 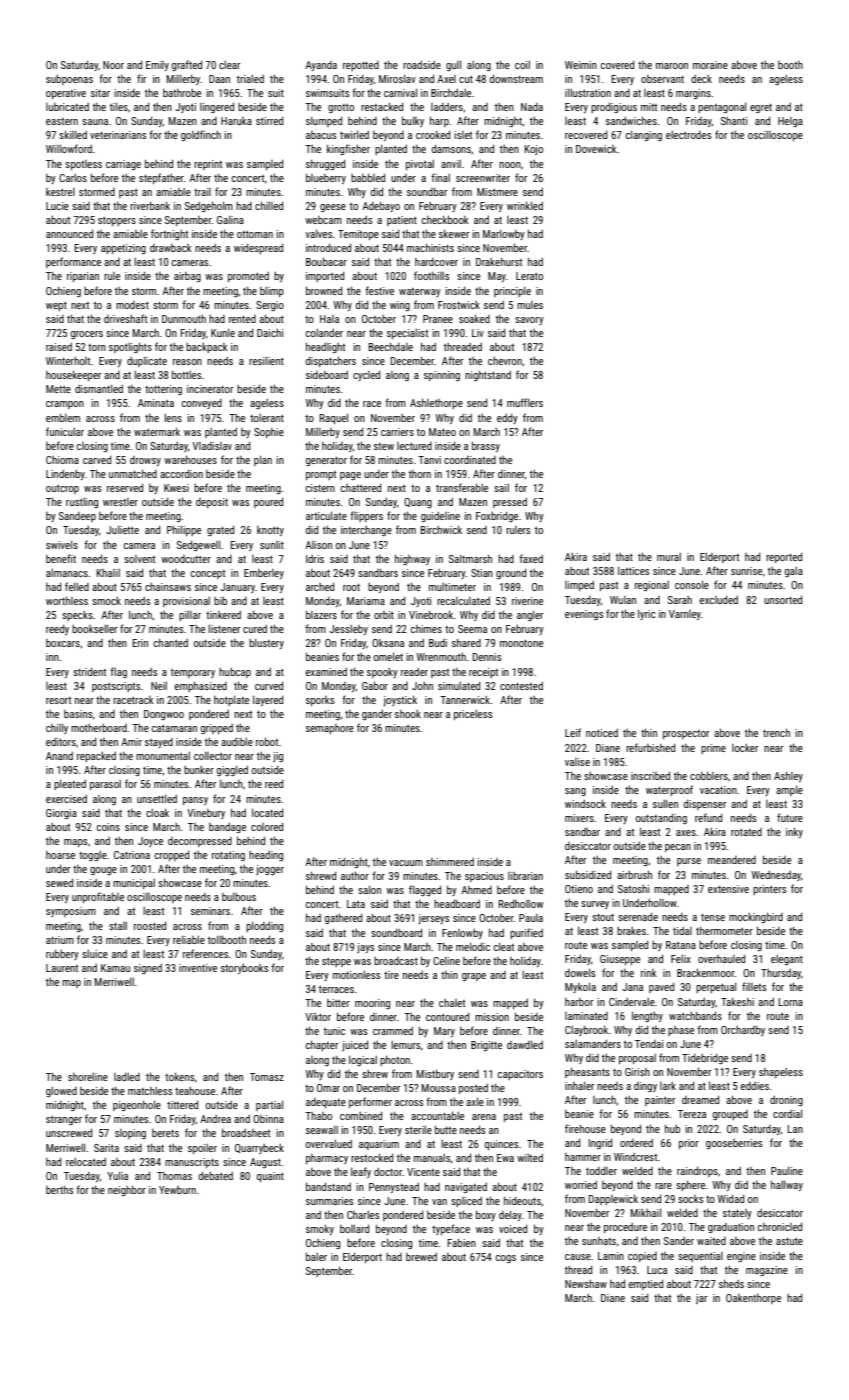 What do you see at coordinates (529, 321) in the document?
I see `savory` at bounding box center [529, 321].
